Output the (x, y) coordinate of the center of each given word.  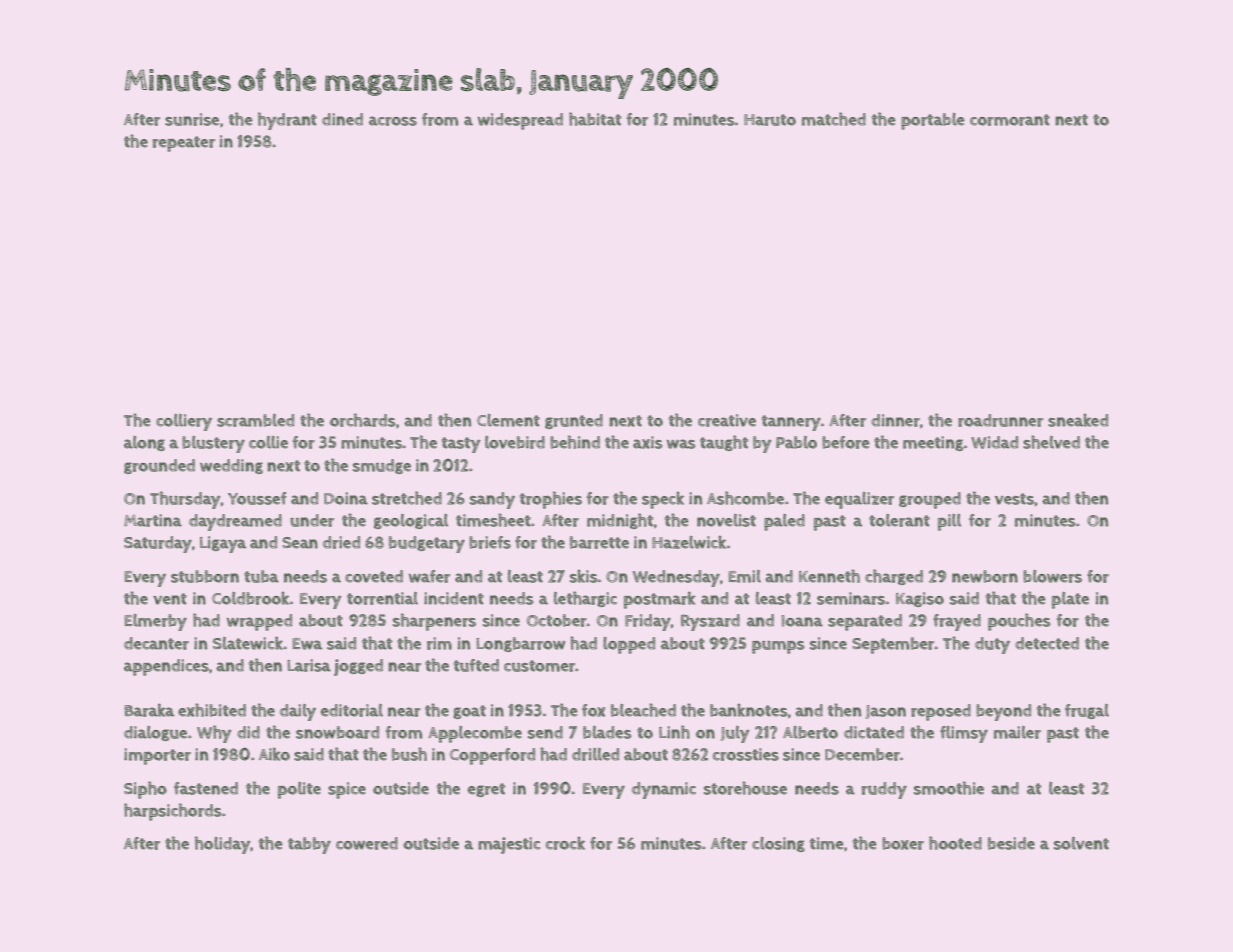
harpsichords (173, 812)
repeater (184, 144)
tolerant (899, 520)
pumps (778, 647)
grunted (574, 421)
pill (949, 522)
